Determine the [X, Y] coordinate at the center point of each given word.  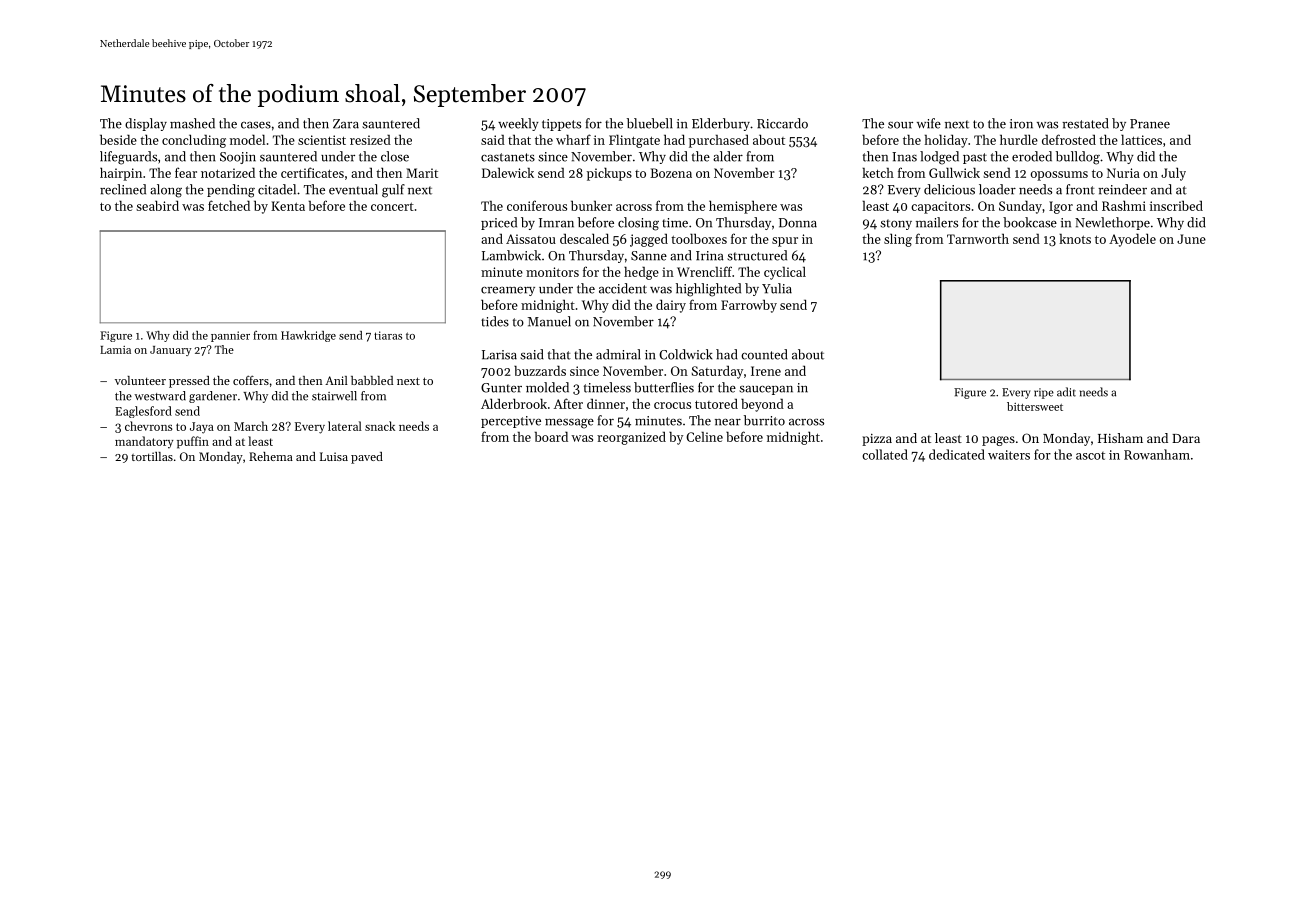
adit [1066, 392]
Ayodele [1132, 240]
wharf [573, 139]
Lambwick [511, 255]
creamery [508, 291]
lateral [345, 426]
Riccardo [782, 123]
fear [186, 172]
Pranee [1150, 124]
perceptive [511, 422]
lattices [1141, 139]
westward [160, 396]
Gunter [501, 388]
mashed [192, 123]
